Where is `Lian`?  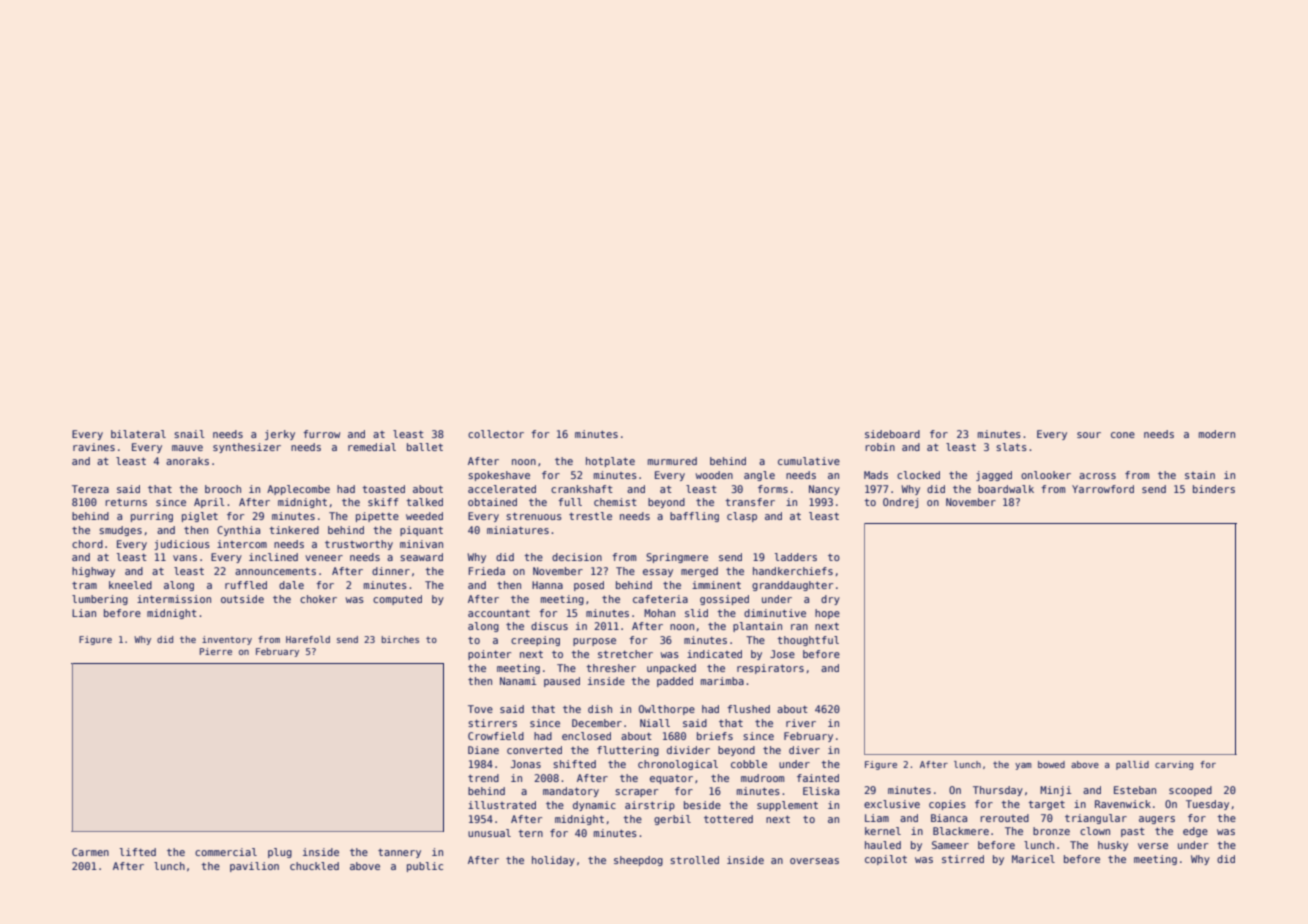 Lian is located at coordinates (84, 613).
